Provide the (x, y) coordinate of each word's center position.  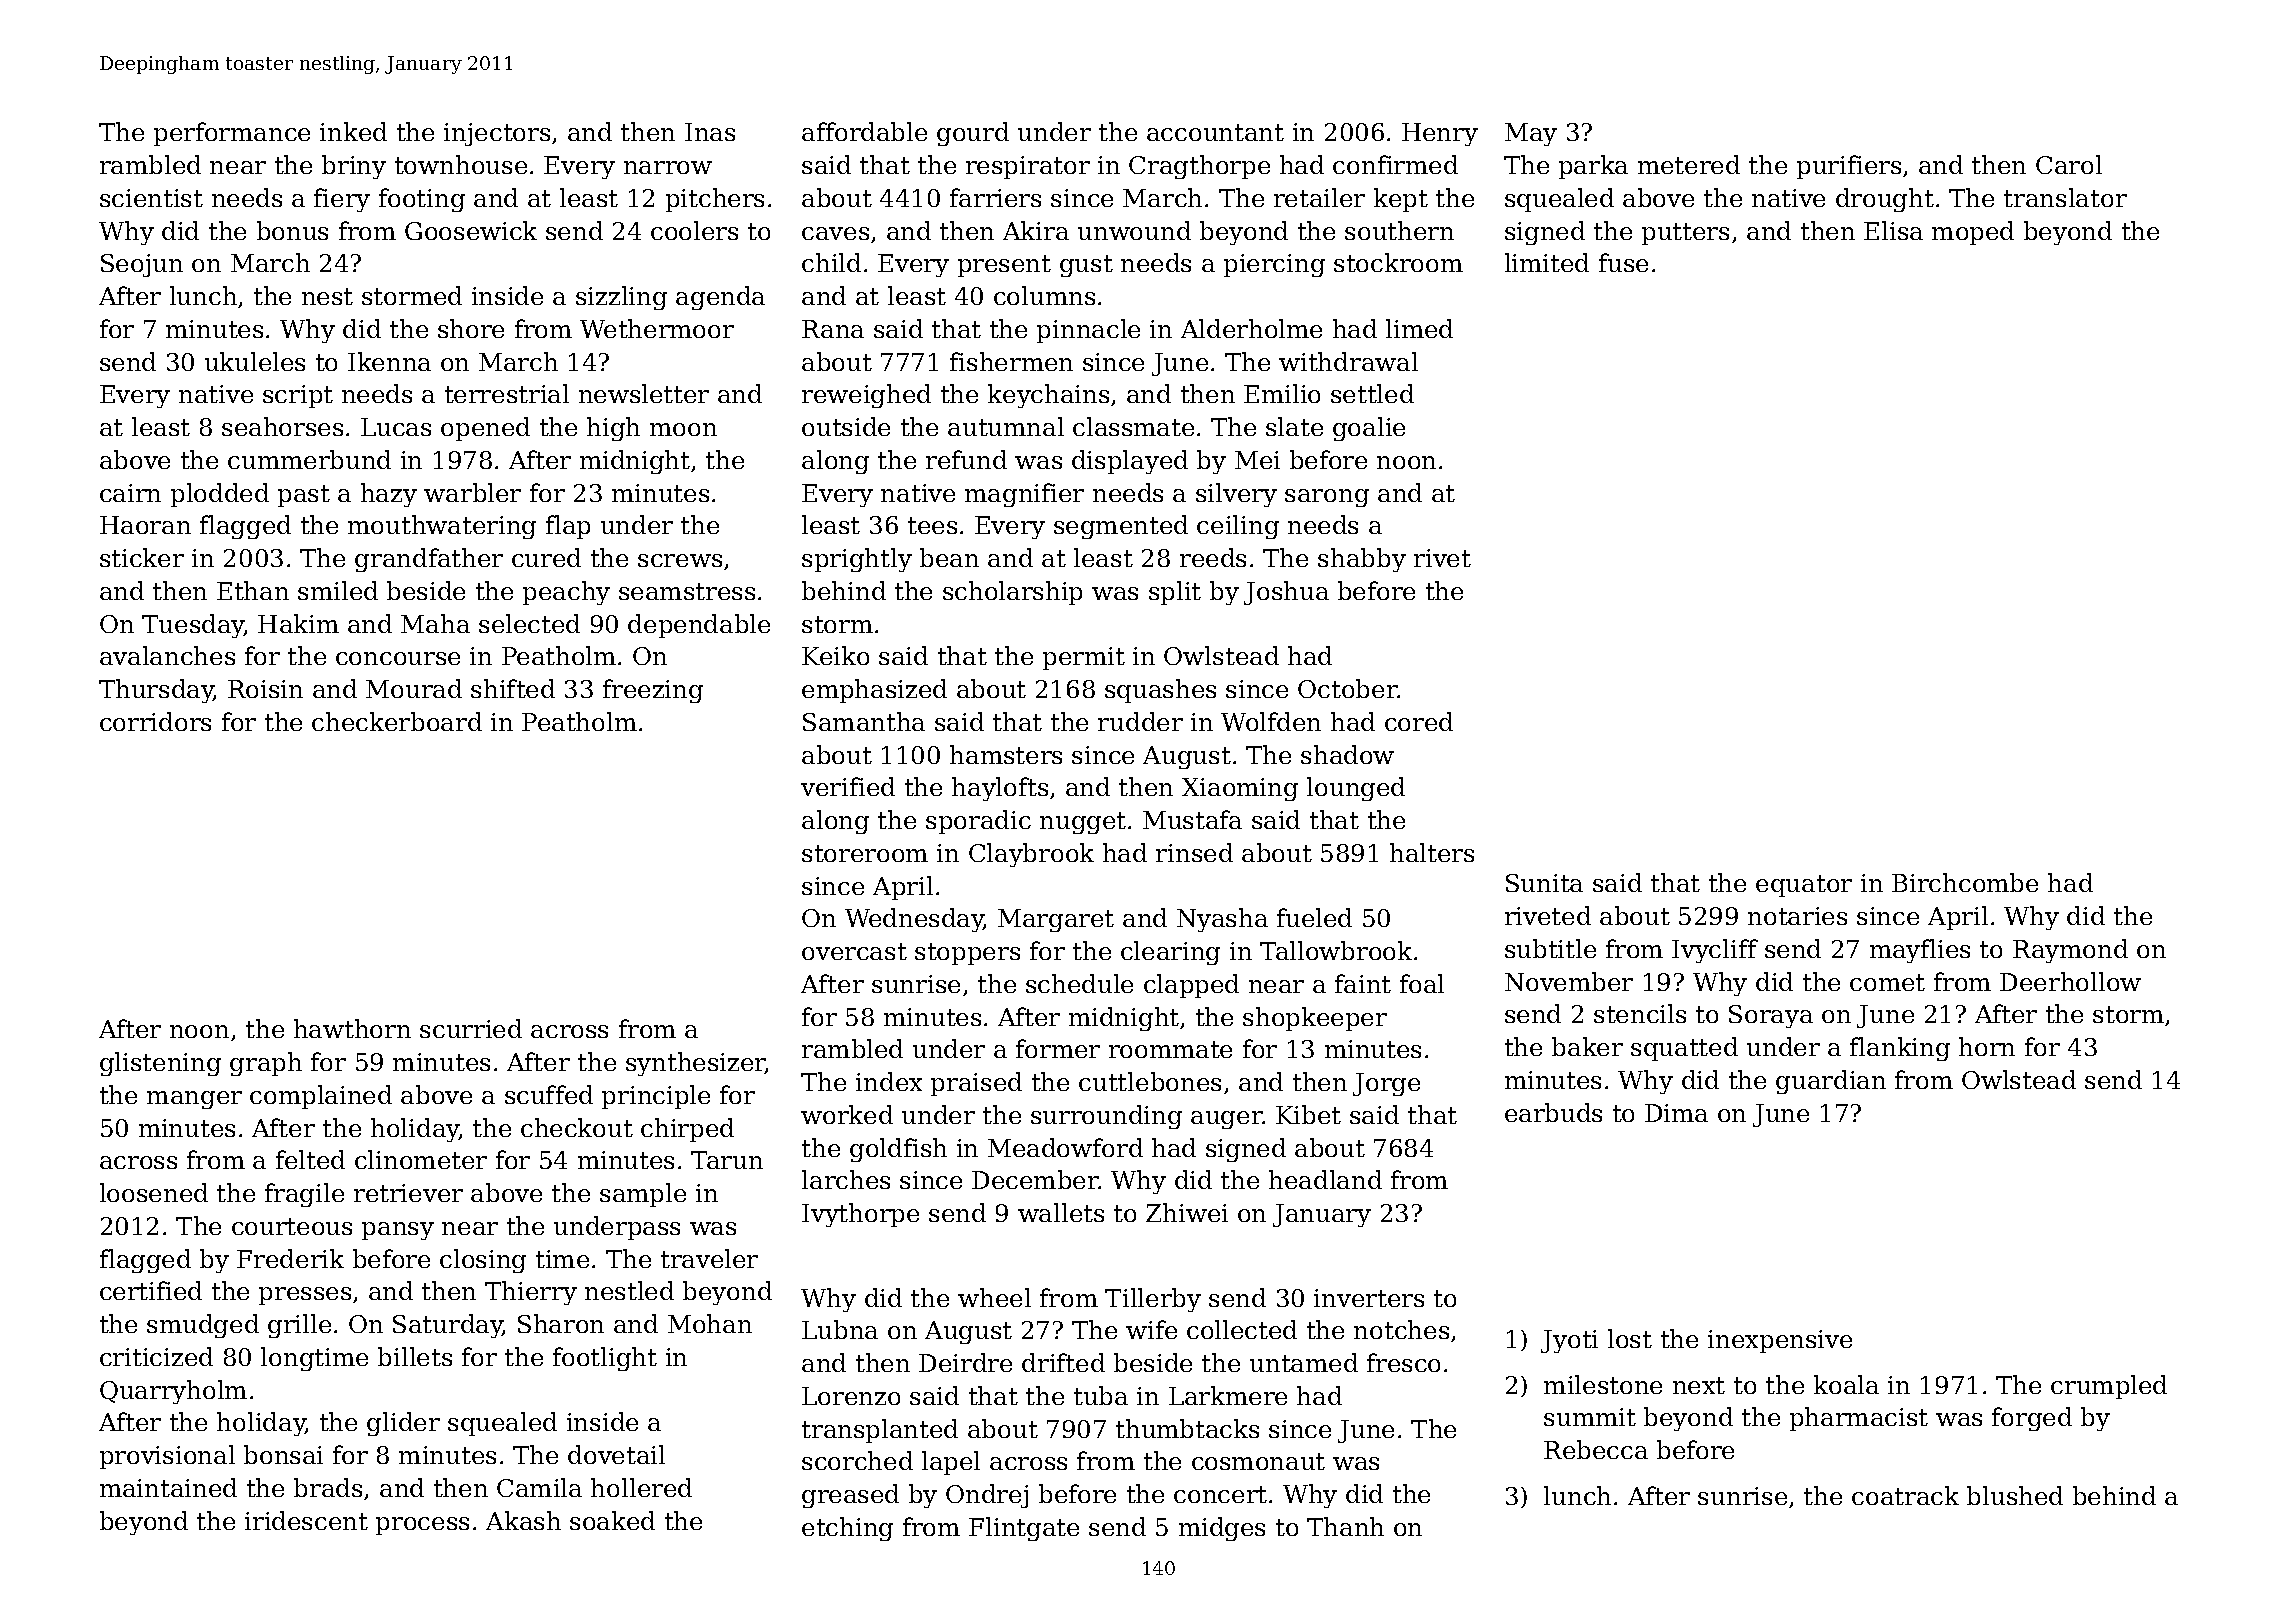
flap (568, 527)
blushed (2015, 1495)
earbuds (1553, 1112)
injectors (497, 134)
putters (1685, 234)
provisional (167, 1457)
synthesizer (696, 1064)
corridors (155, 721)
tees (932, 525)
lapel (951, 1463)
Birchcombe (1965, 882)
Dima (1676, 1113)
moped (1973, 233)
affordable (864, 131)
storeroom (865, 853)
